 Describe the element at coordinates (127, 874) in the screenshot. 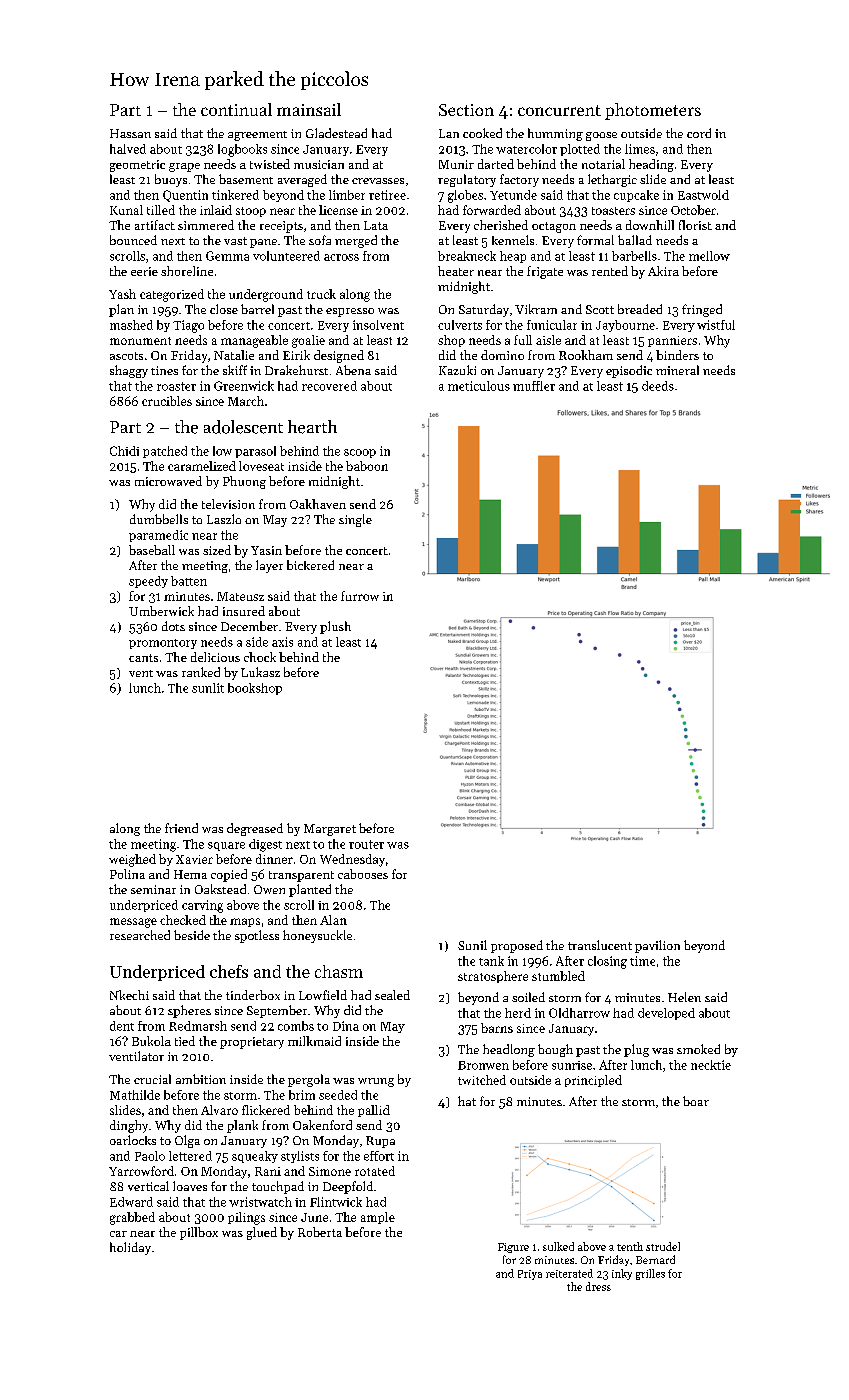

I see `Polina` at that location.
